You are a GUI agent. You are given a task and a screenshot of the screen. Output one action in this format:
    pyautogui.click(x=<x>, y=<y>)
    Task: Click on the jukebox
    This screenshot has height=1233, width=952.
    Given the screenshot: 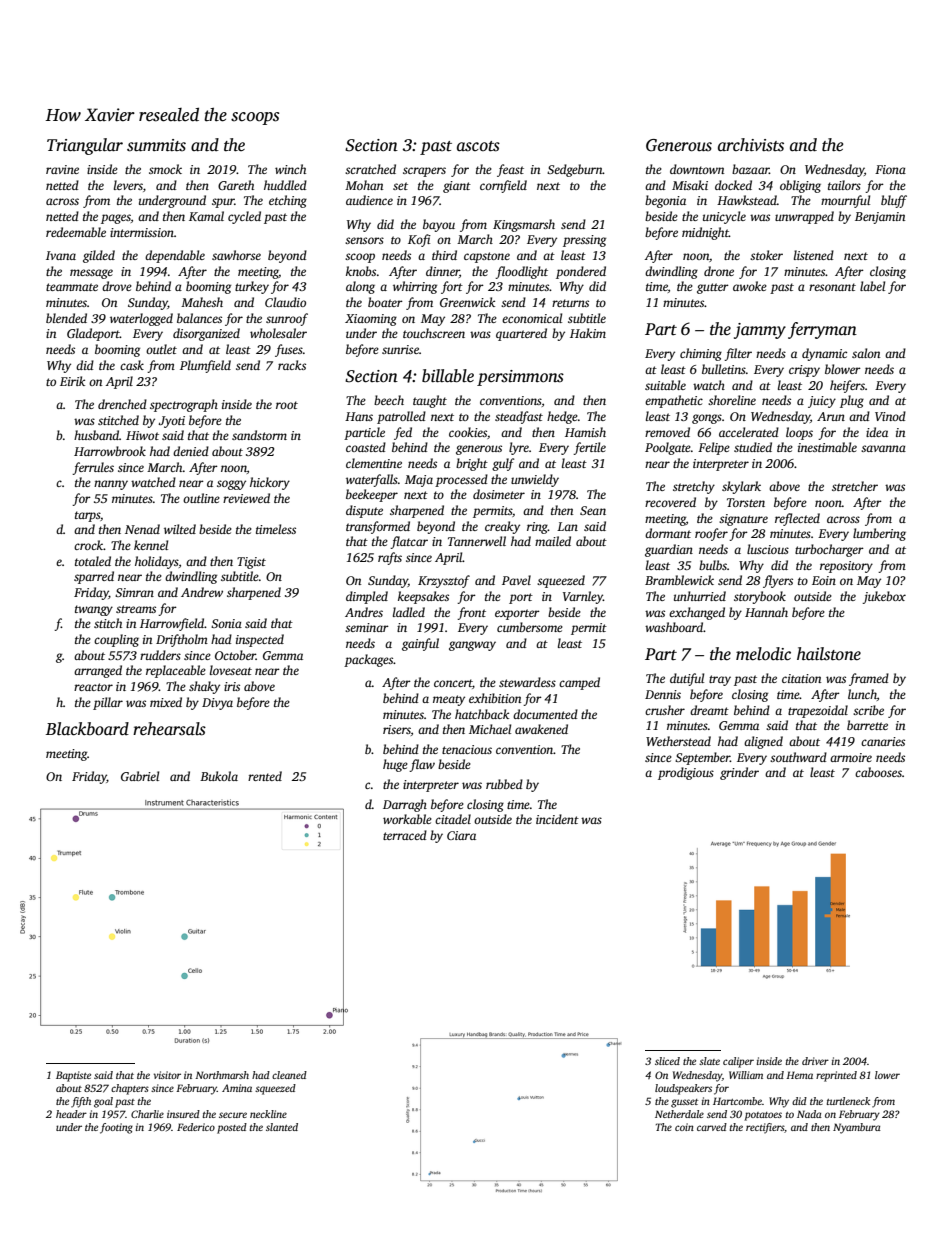 What is the action you would take?
    pyautogui.click(x=884, y=597)
